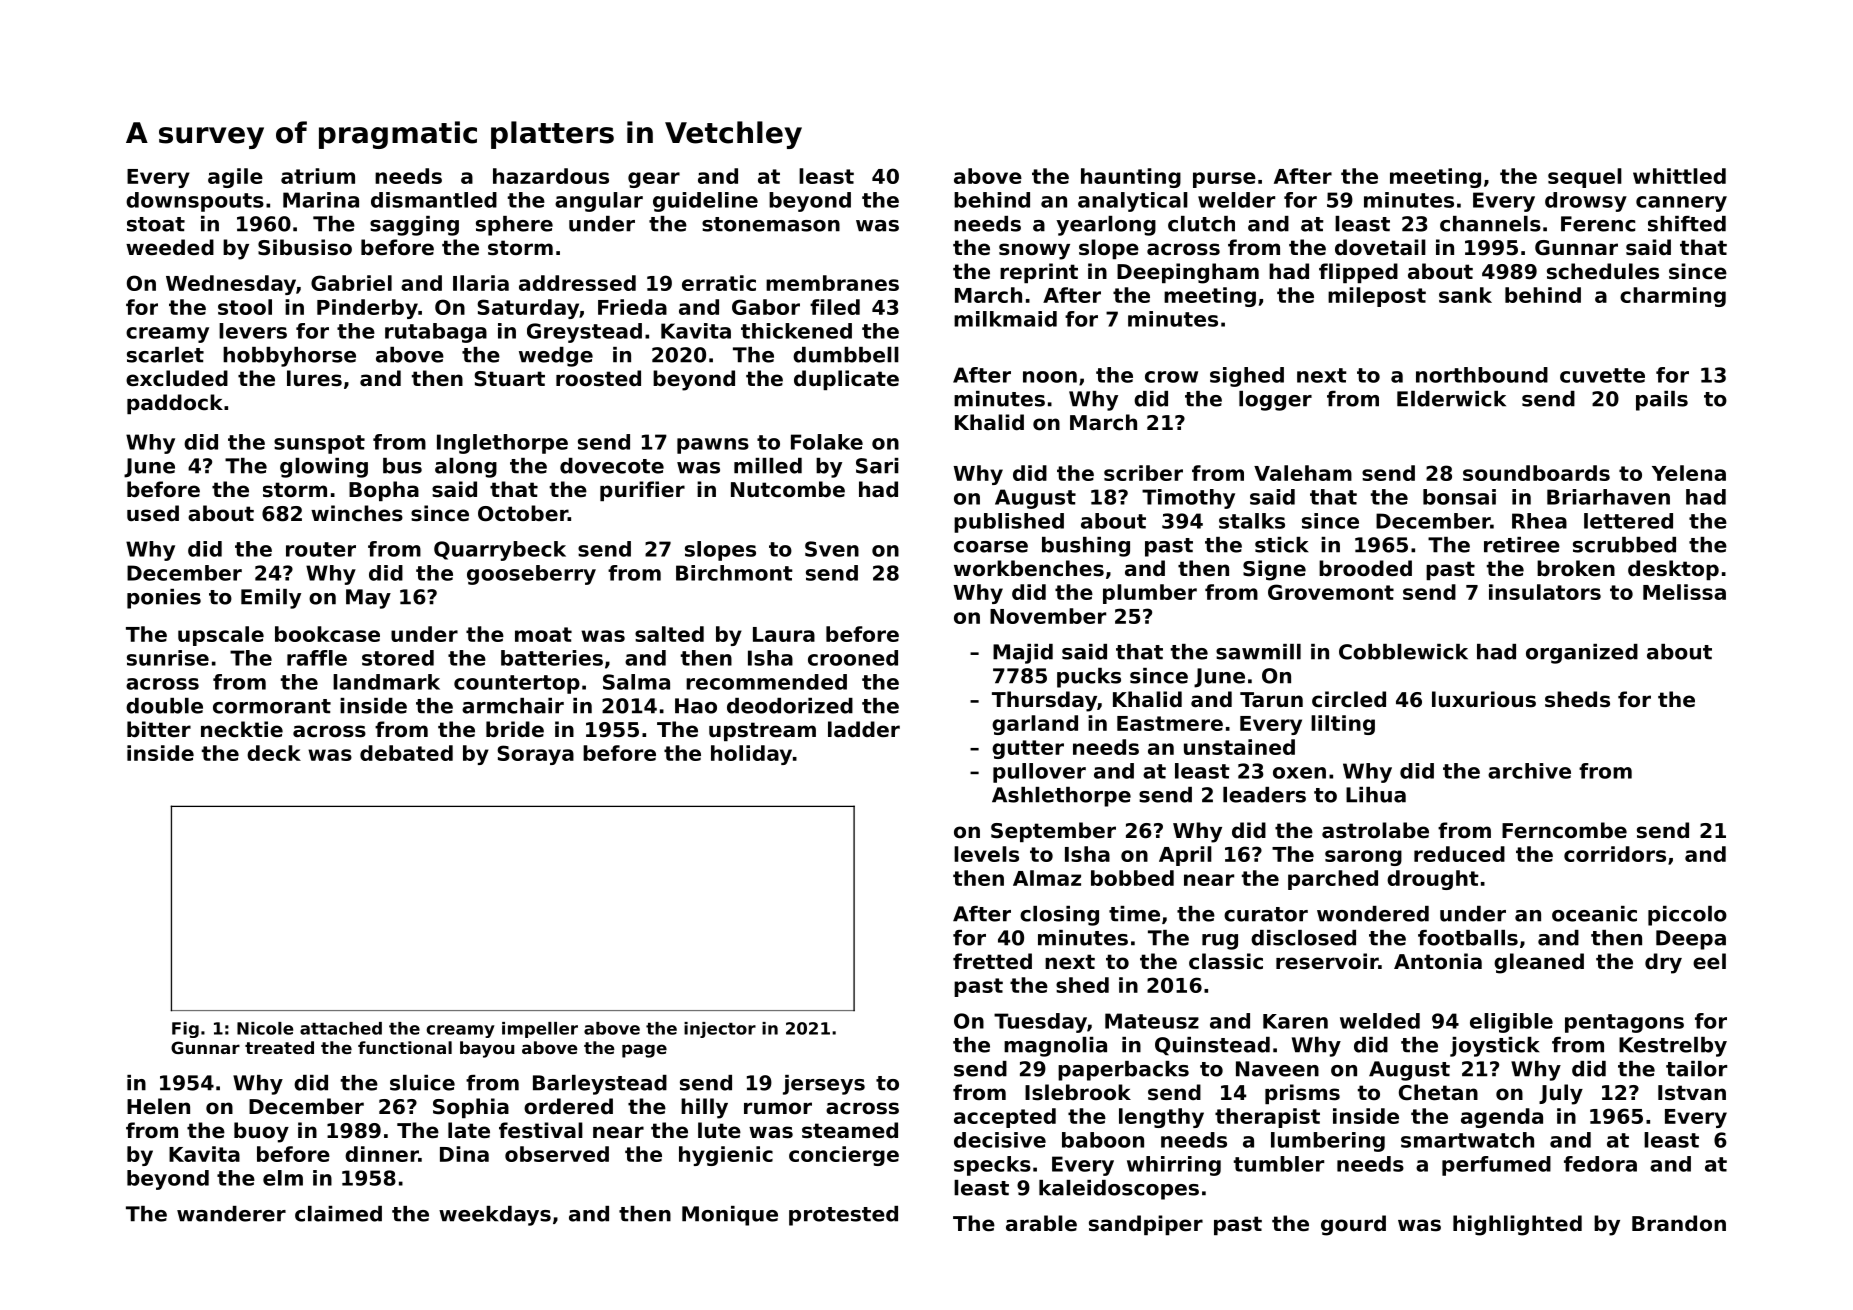 This screenshot has width=1853, height=1310. I want to click on schedules, so click(1603, 271).
